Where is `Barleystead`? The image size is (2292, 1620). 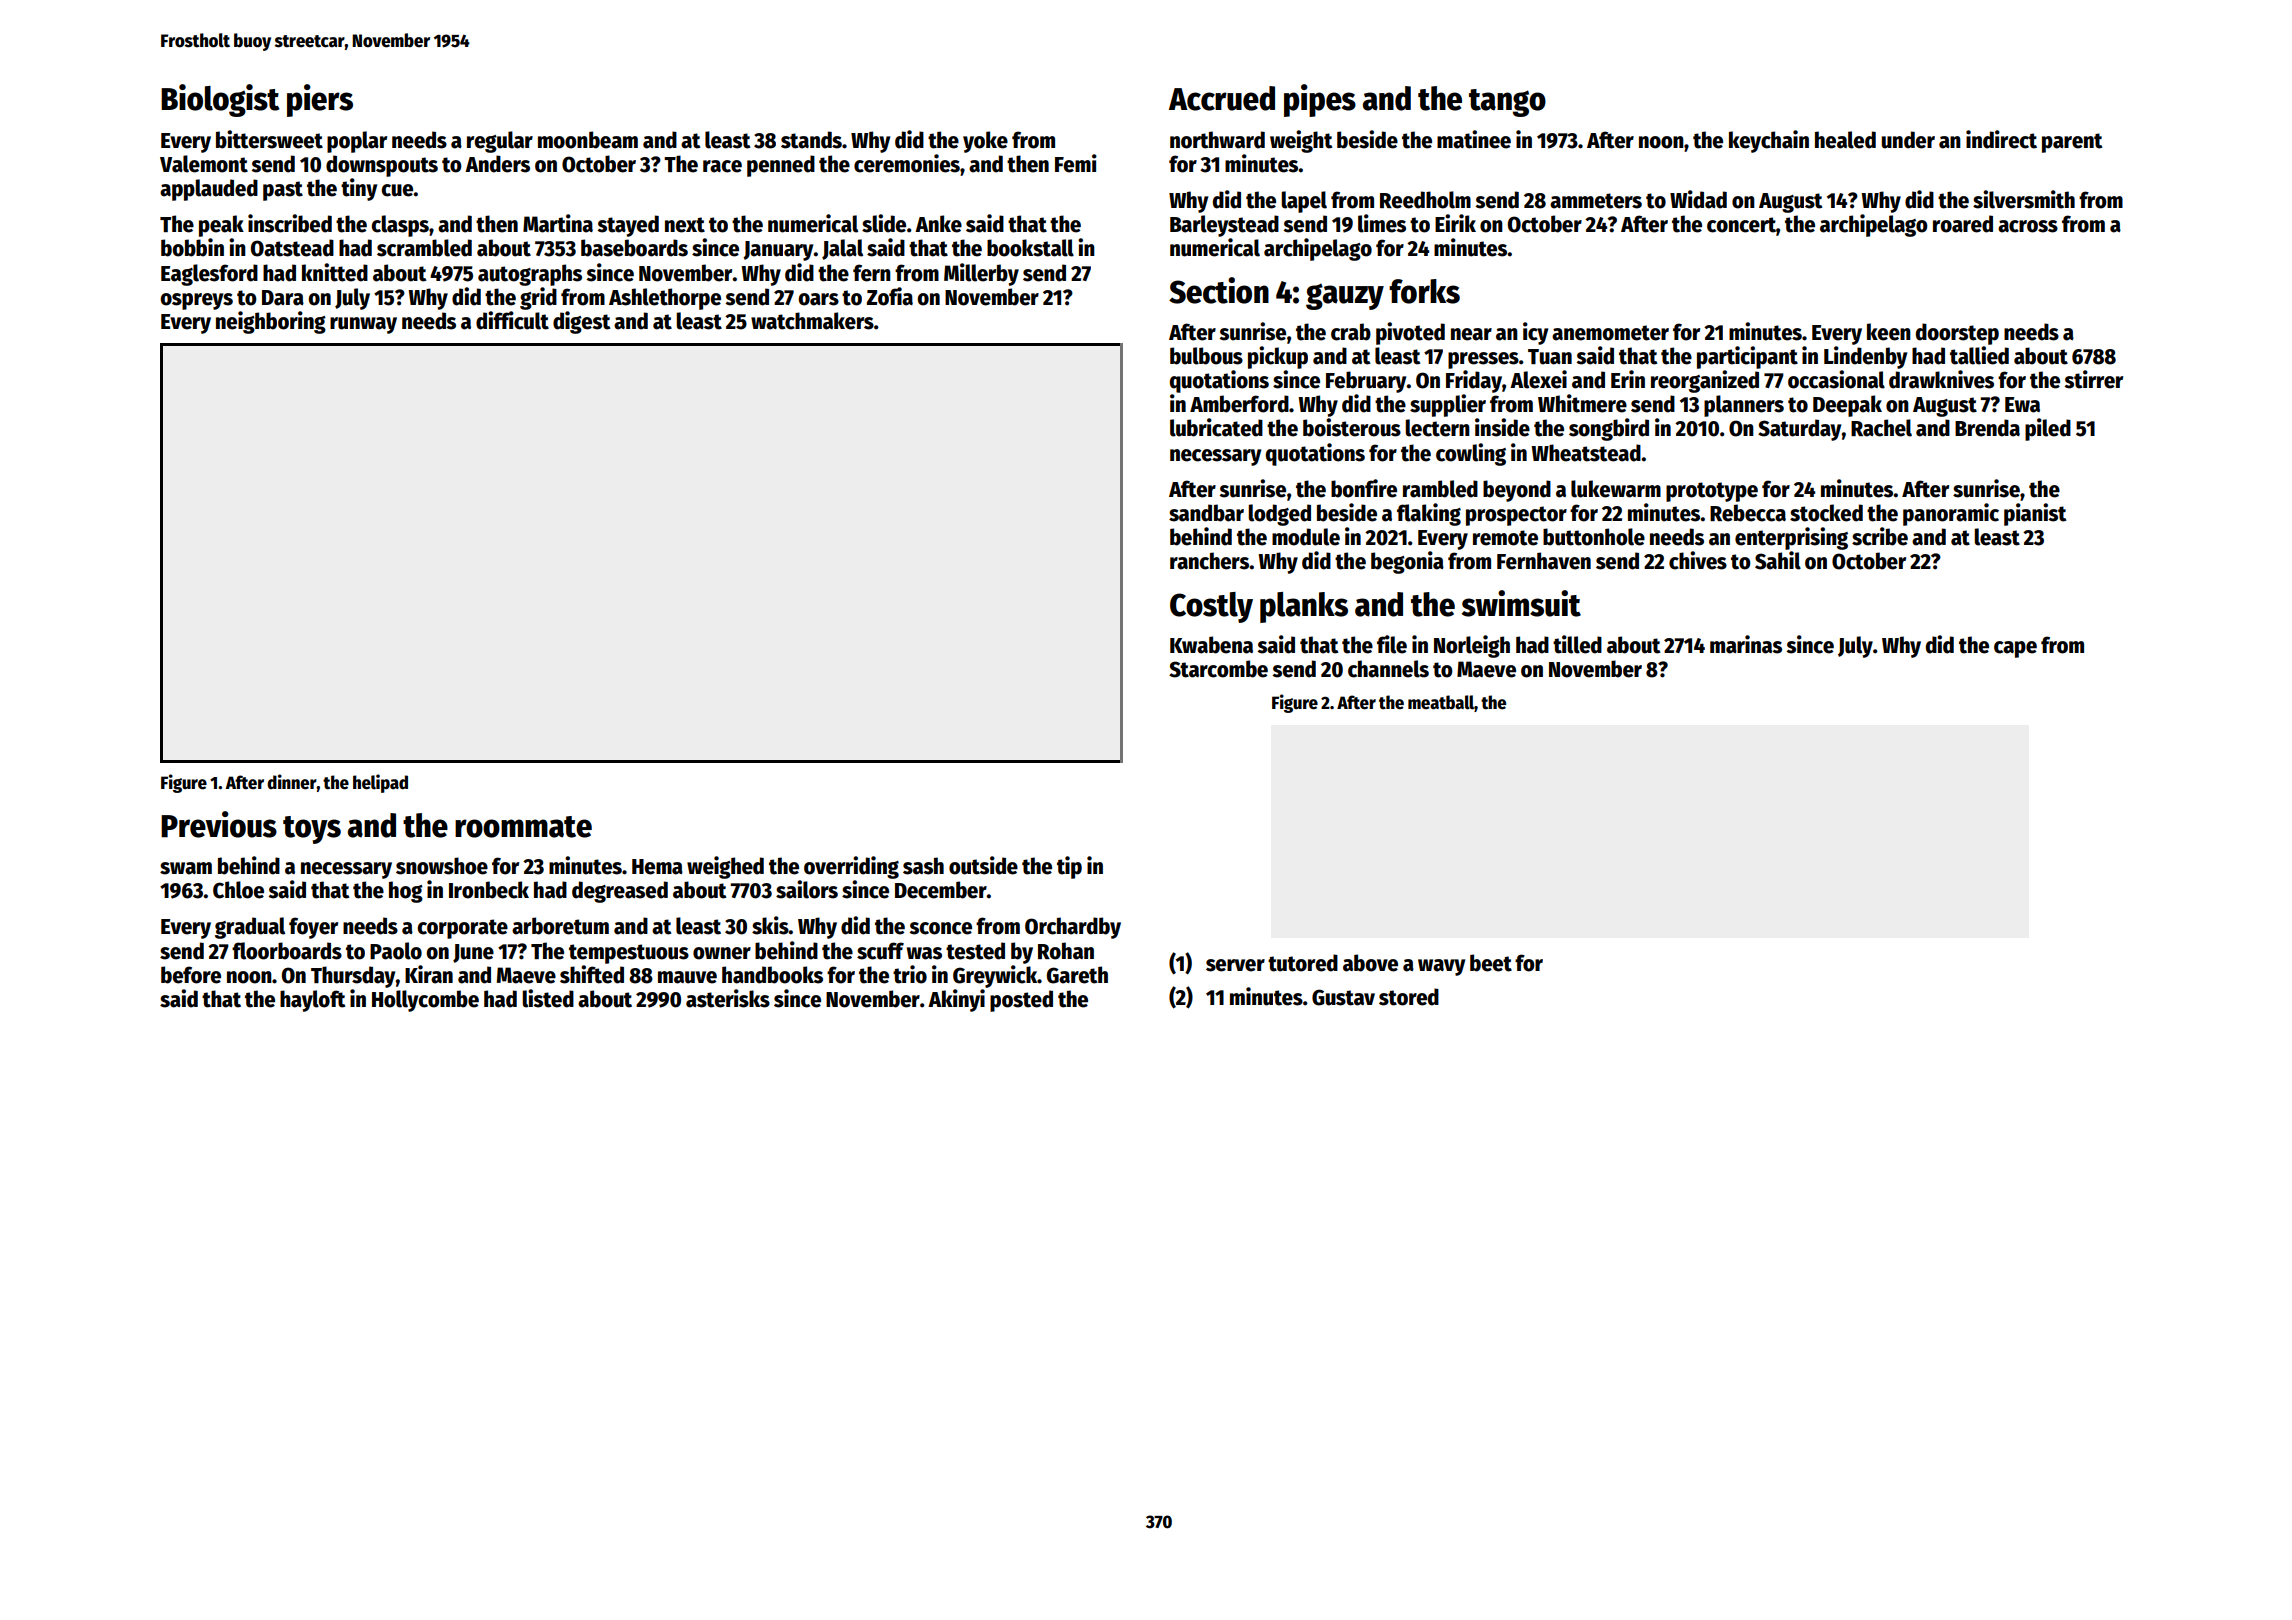
Barleystead is located at coordinates (1224, 226).
